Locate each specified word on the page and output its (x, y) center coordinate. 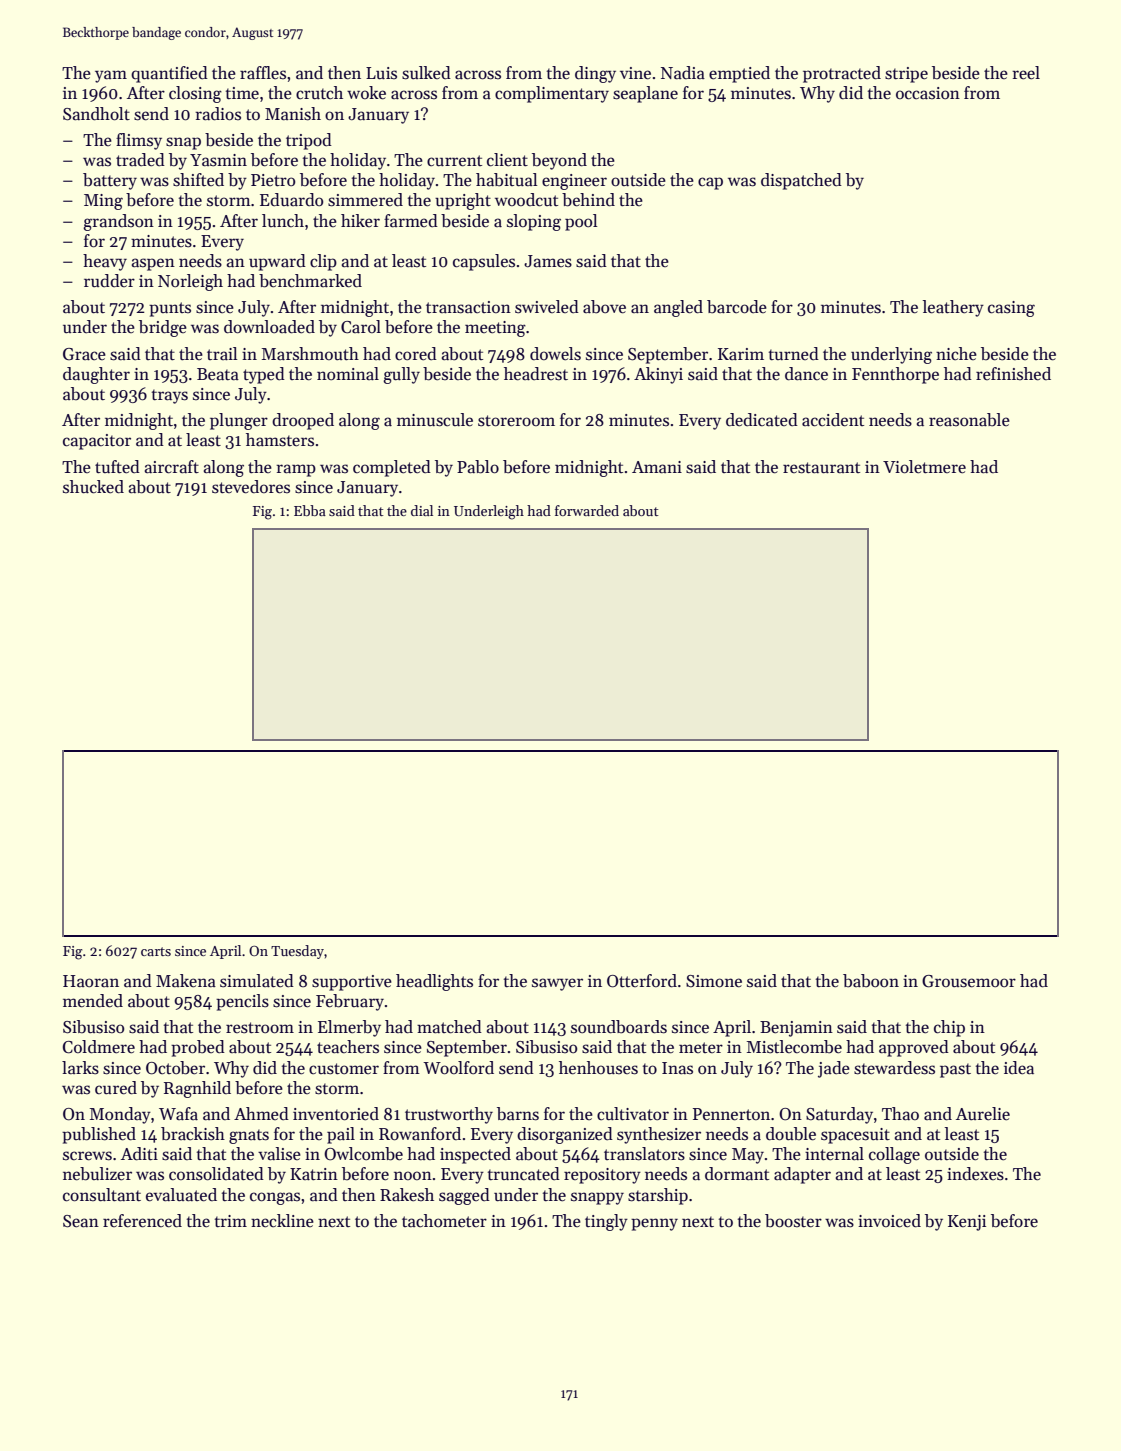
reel (1026, 73)
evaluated (181, 1195)
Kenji (967, 1223)
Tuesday (297, 952)
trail (222, 353)
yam (111, 76)
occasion (928, 93)
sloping (534, 222)
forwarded (587, 510)
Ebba (310, 510)
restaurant (821, 468)
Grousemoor (969, 981)
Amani (657, 467)
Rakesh (407, 1195)
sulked (426, 73)
